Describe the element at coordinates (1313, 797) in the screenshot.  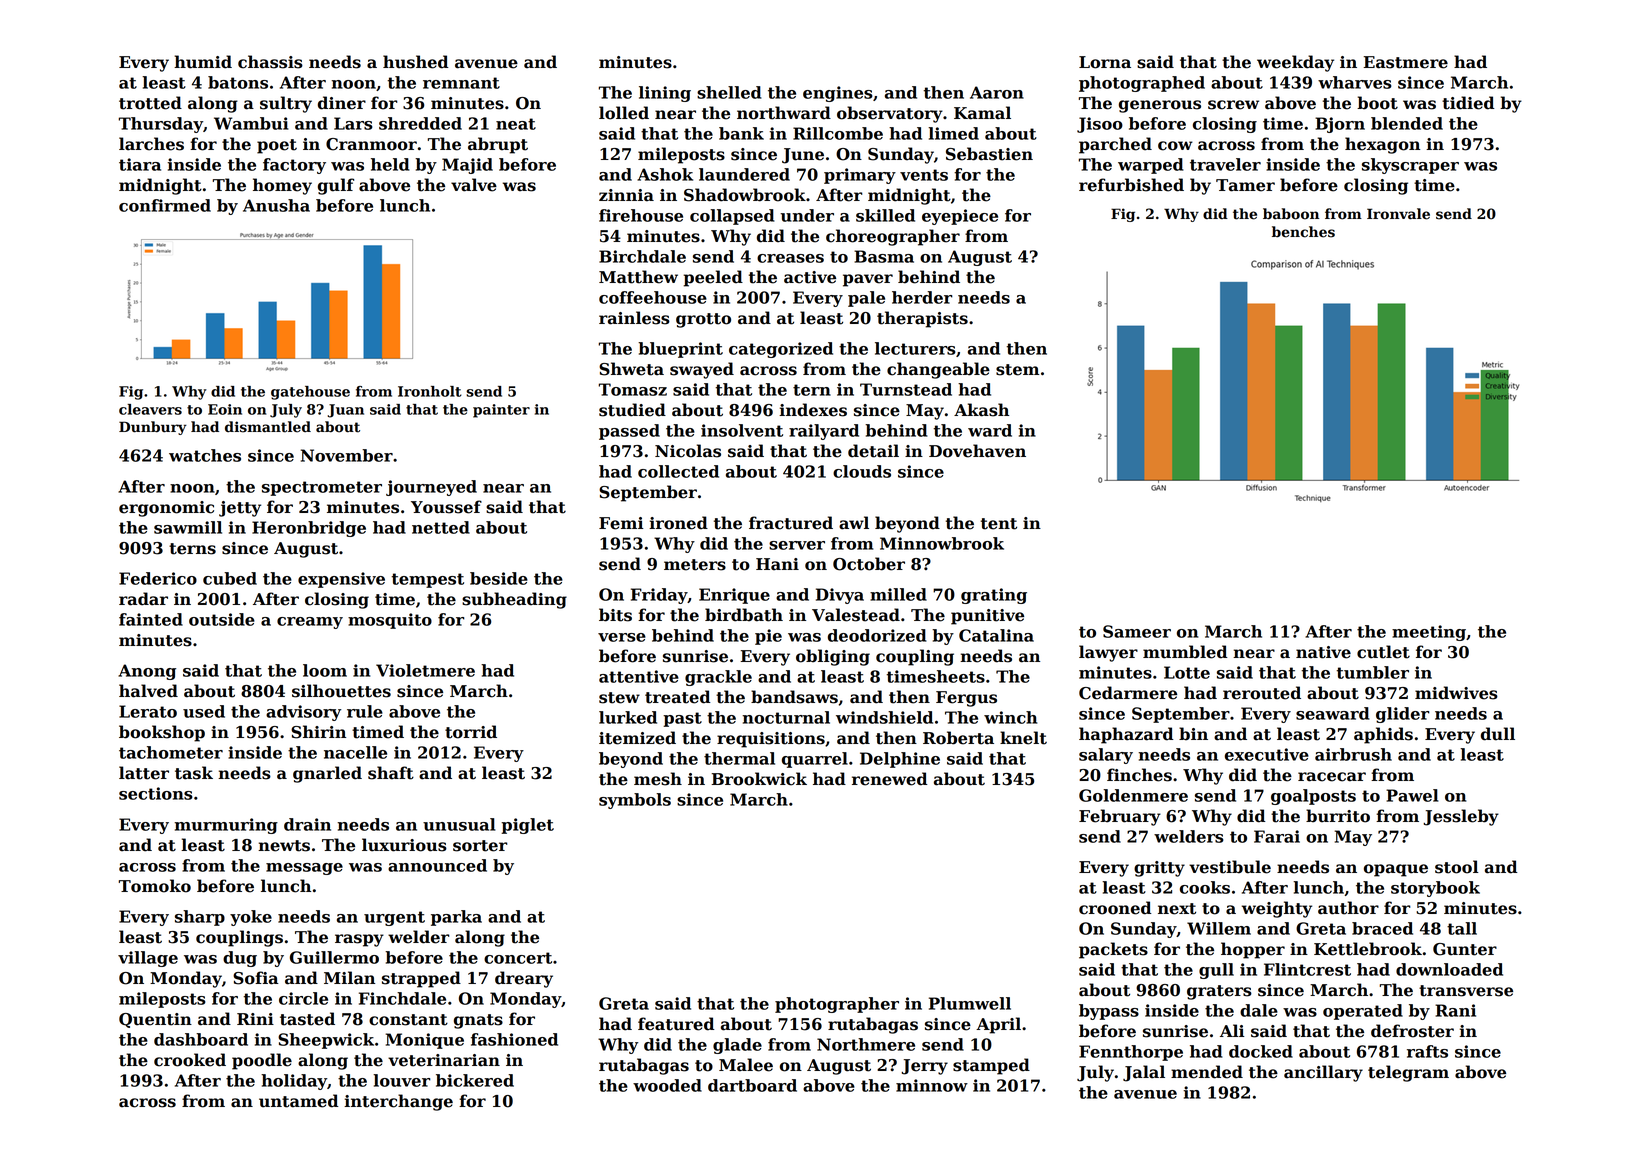
I see `goalposts` at that location.
